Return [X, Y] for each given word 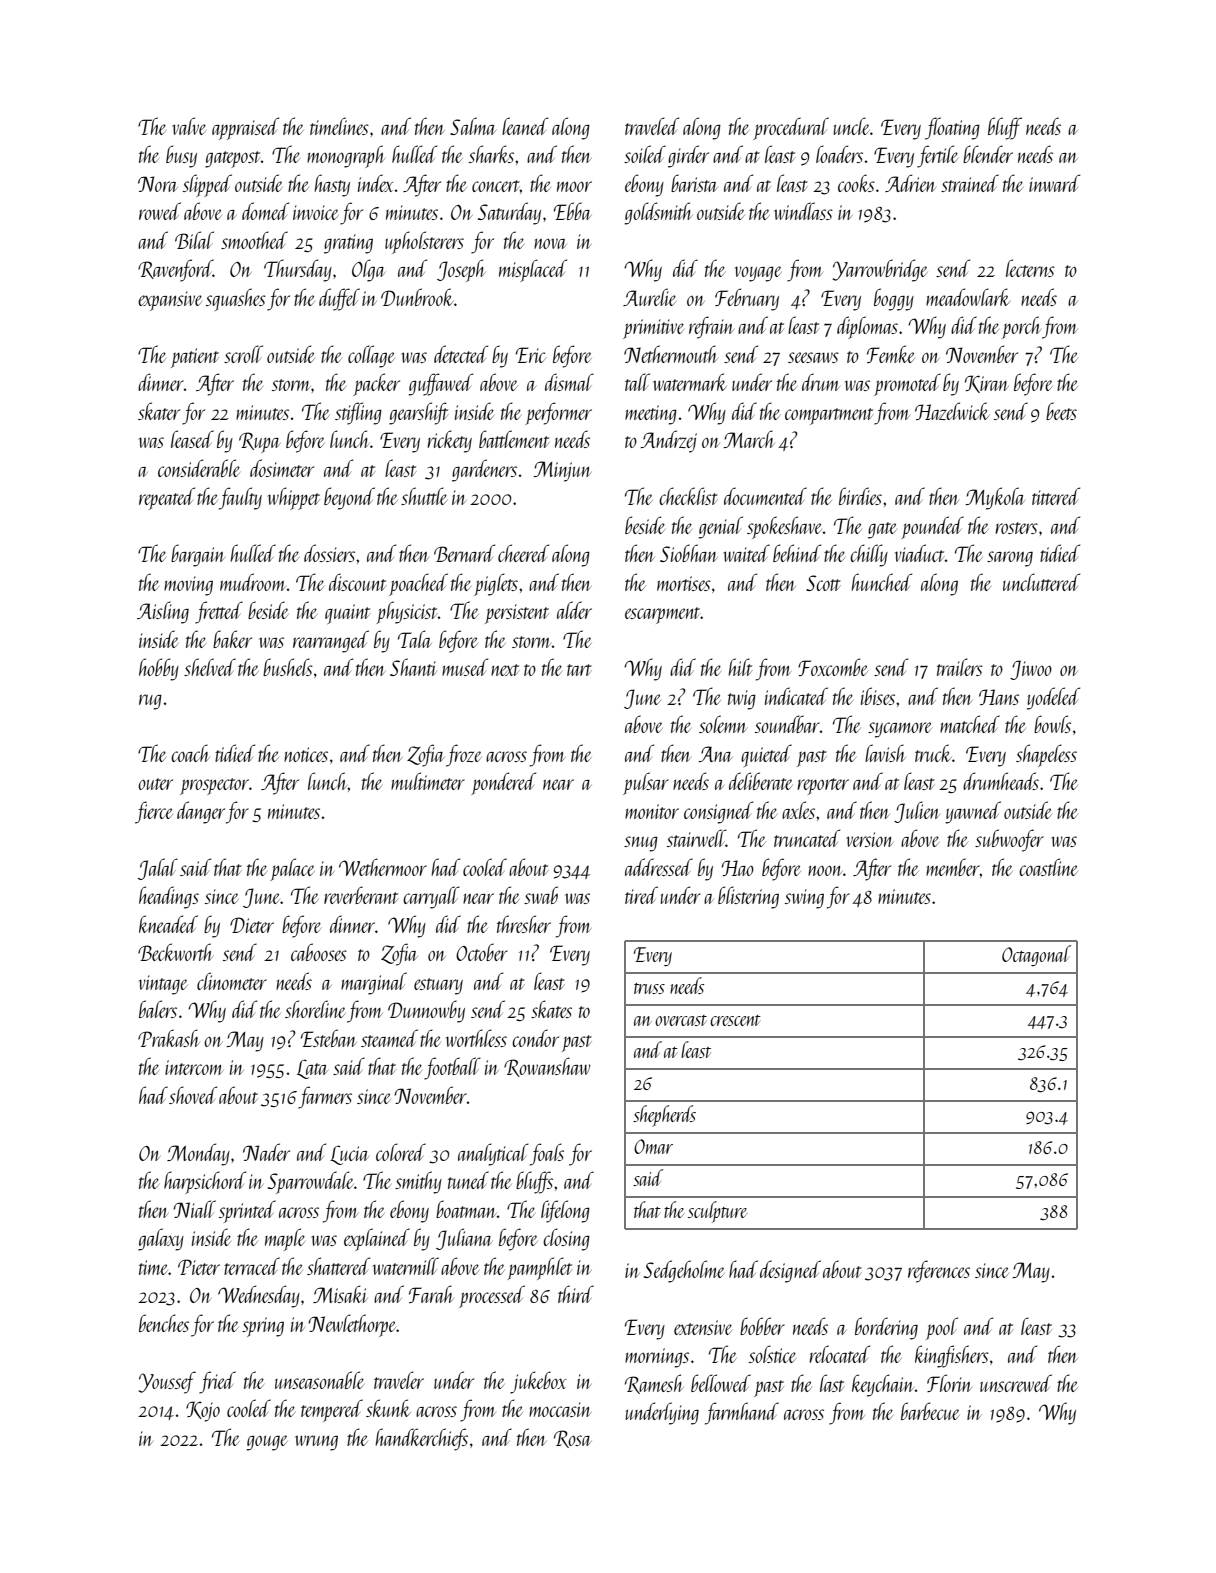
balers [158, 1009]
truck [933, 753]
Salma [473, 126]
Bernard [464, 553]
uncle [852, 126]
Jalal [158, 869]
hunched [881, 582]
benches [164, 1323]
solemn [723, 724]
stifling [358, 413]
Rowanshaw [547, 1067]
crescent [735, 1020]
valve [189, 126]
